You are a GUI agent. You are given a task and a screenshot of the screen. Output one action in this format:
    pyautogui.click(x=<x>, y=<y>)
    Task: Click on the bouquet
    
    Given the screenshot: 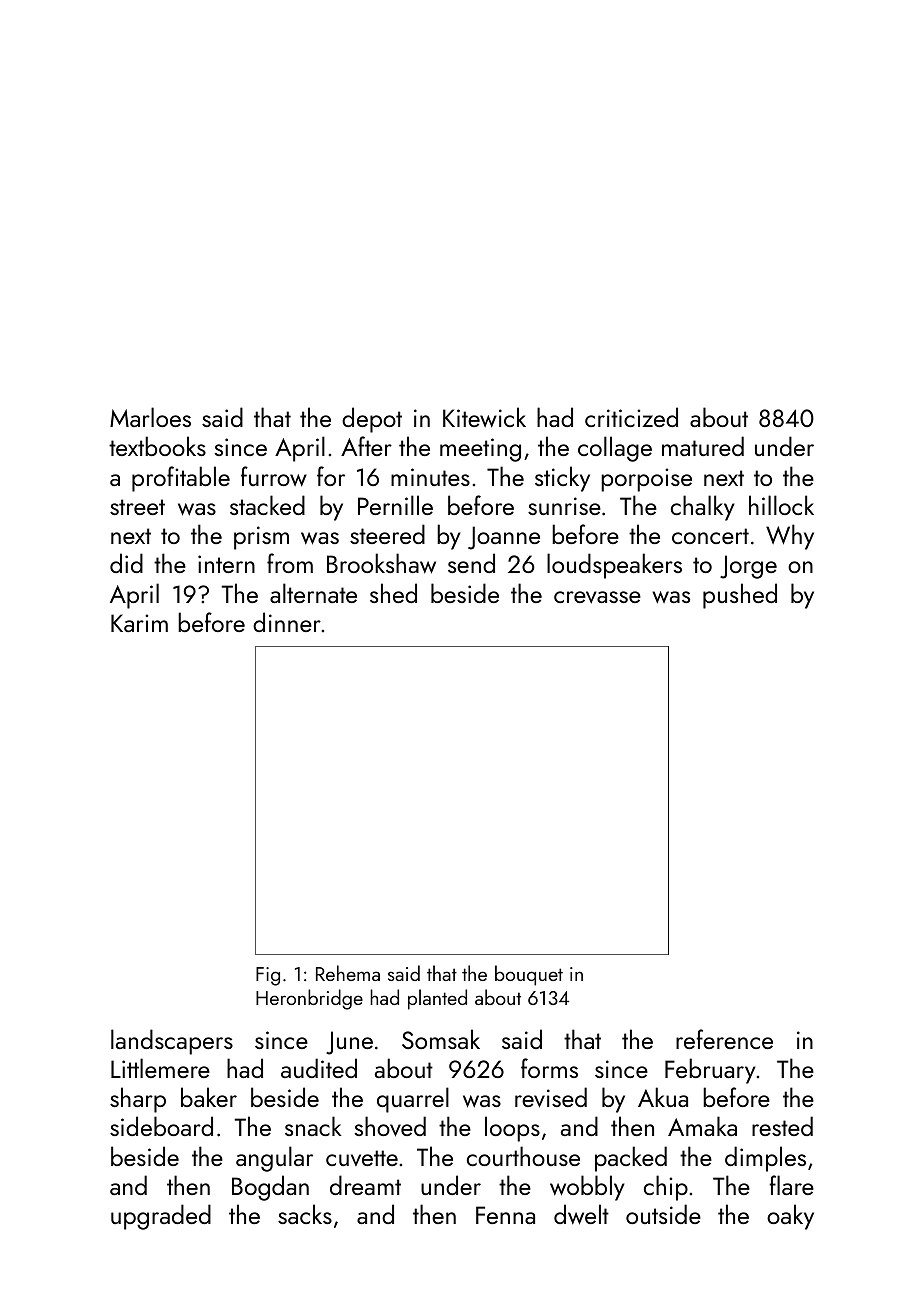 What is the action you would take?
    pyautogui.click(x=529, y=975)
